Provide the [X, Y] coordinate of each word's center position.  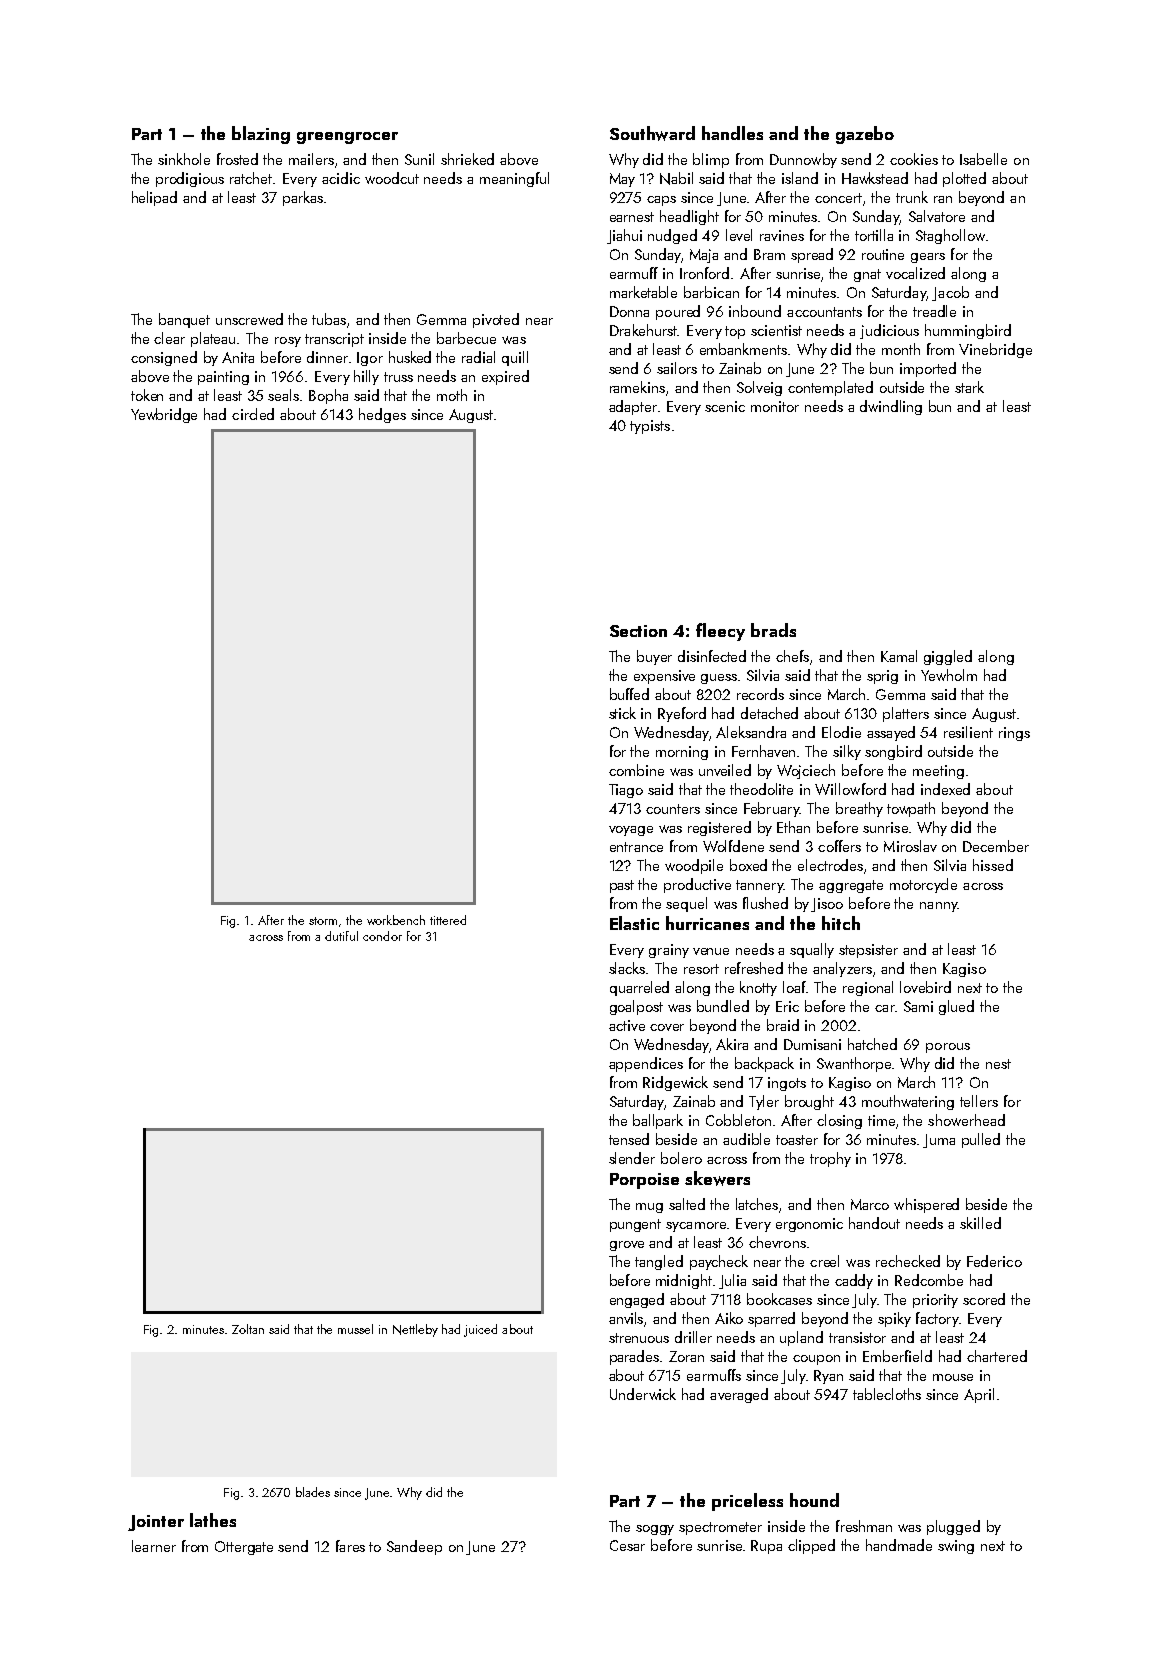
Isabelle [983, 159]
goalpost [636, 1007]
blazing [261, 135]
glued [956, 1007]
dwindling [891, 407]
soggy [655, 1530]
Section [638, 631]
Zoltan [248, 1329]
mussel [355, 1329]
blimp [711, 160]
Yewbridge [164, 415]
